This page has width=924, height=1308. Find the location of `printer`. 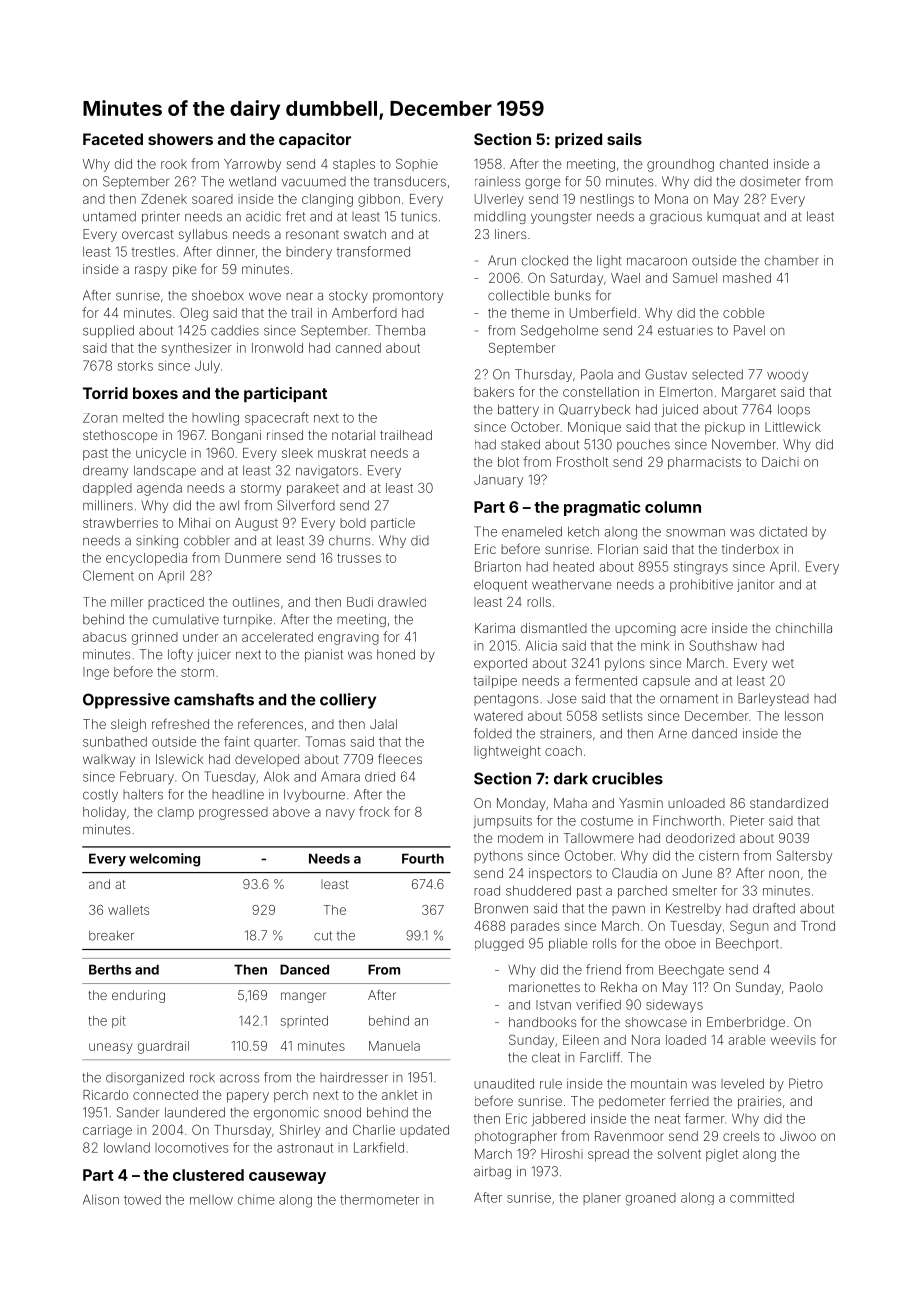

printer is located at coordinates (161, 217).
